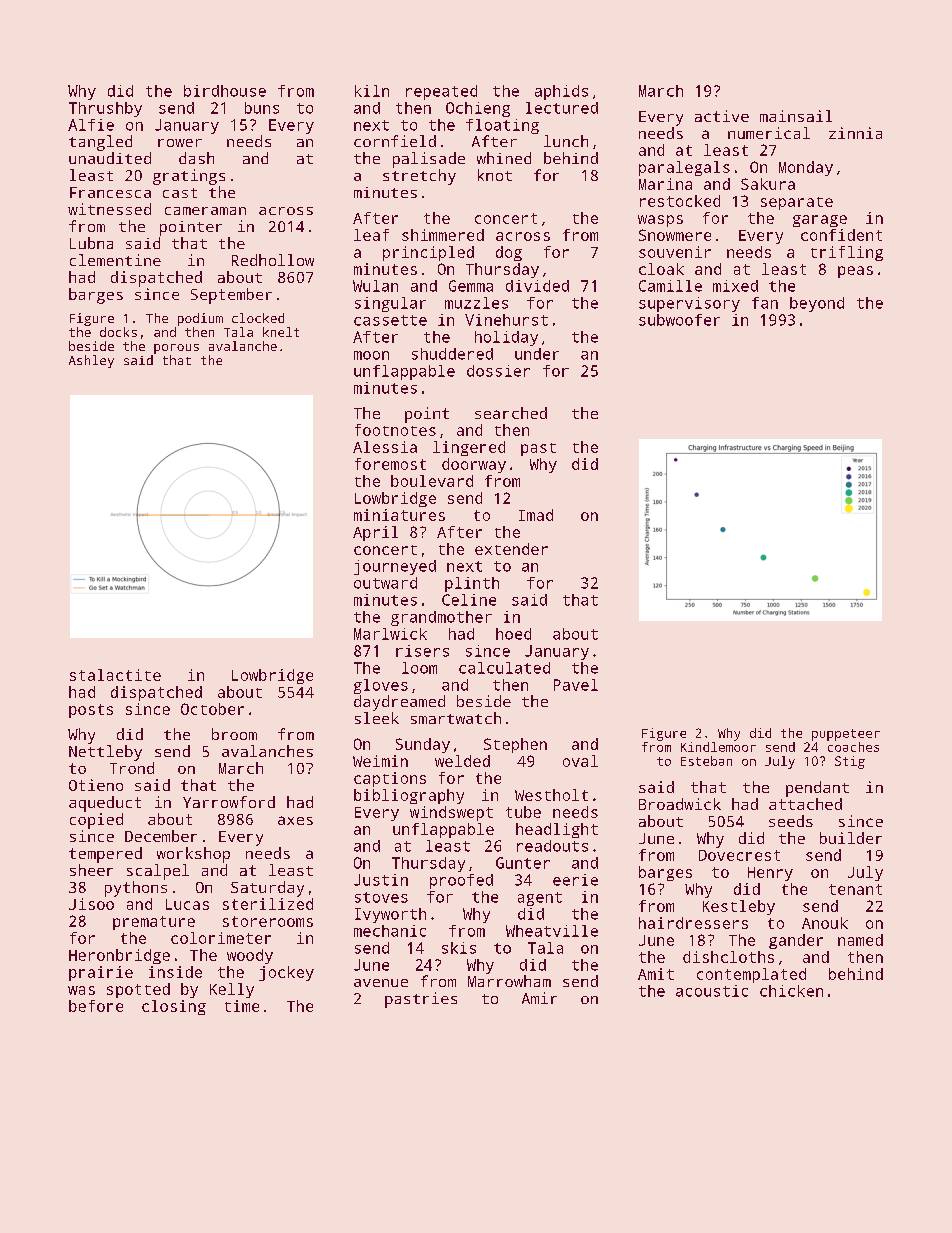 This screenshot has height=1233, width=952. Describe the element at coordinates (536, 515) in the screenshot. I see `Imad` at that location.
